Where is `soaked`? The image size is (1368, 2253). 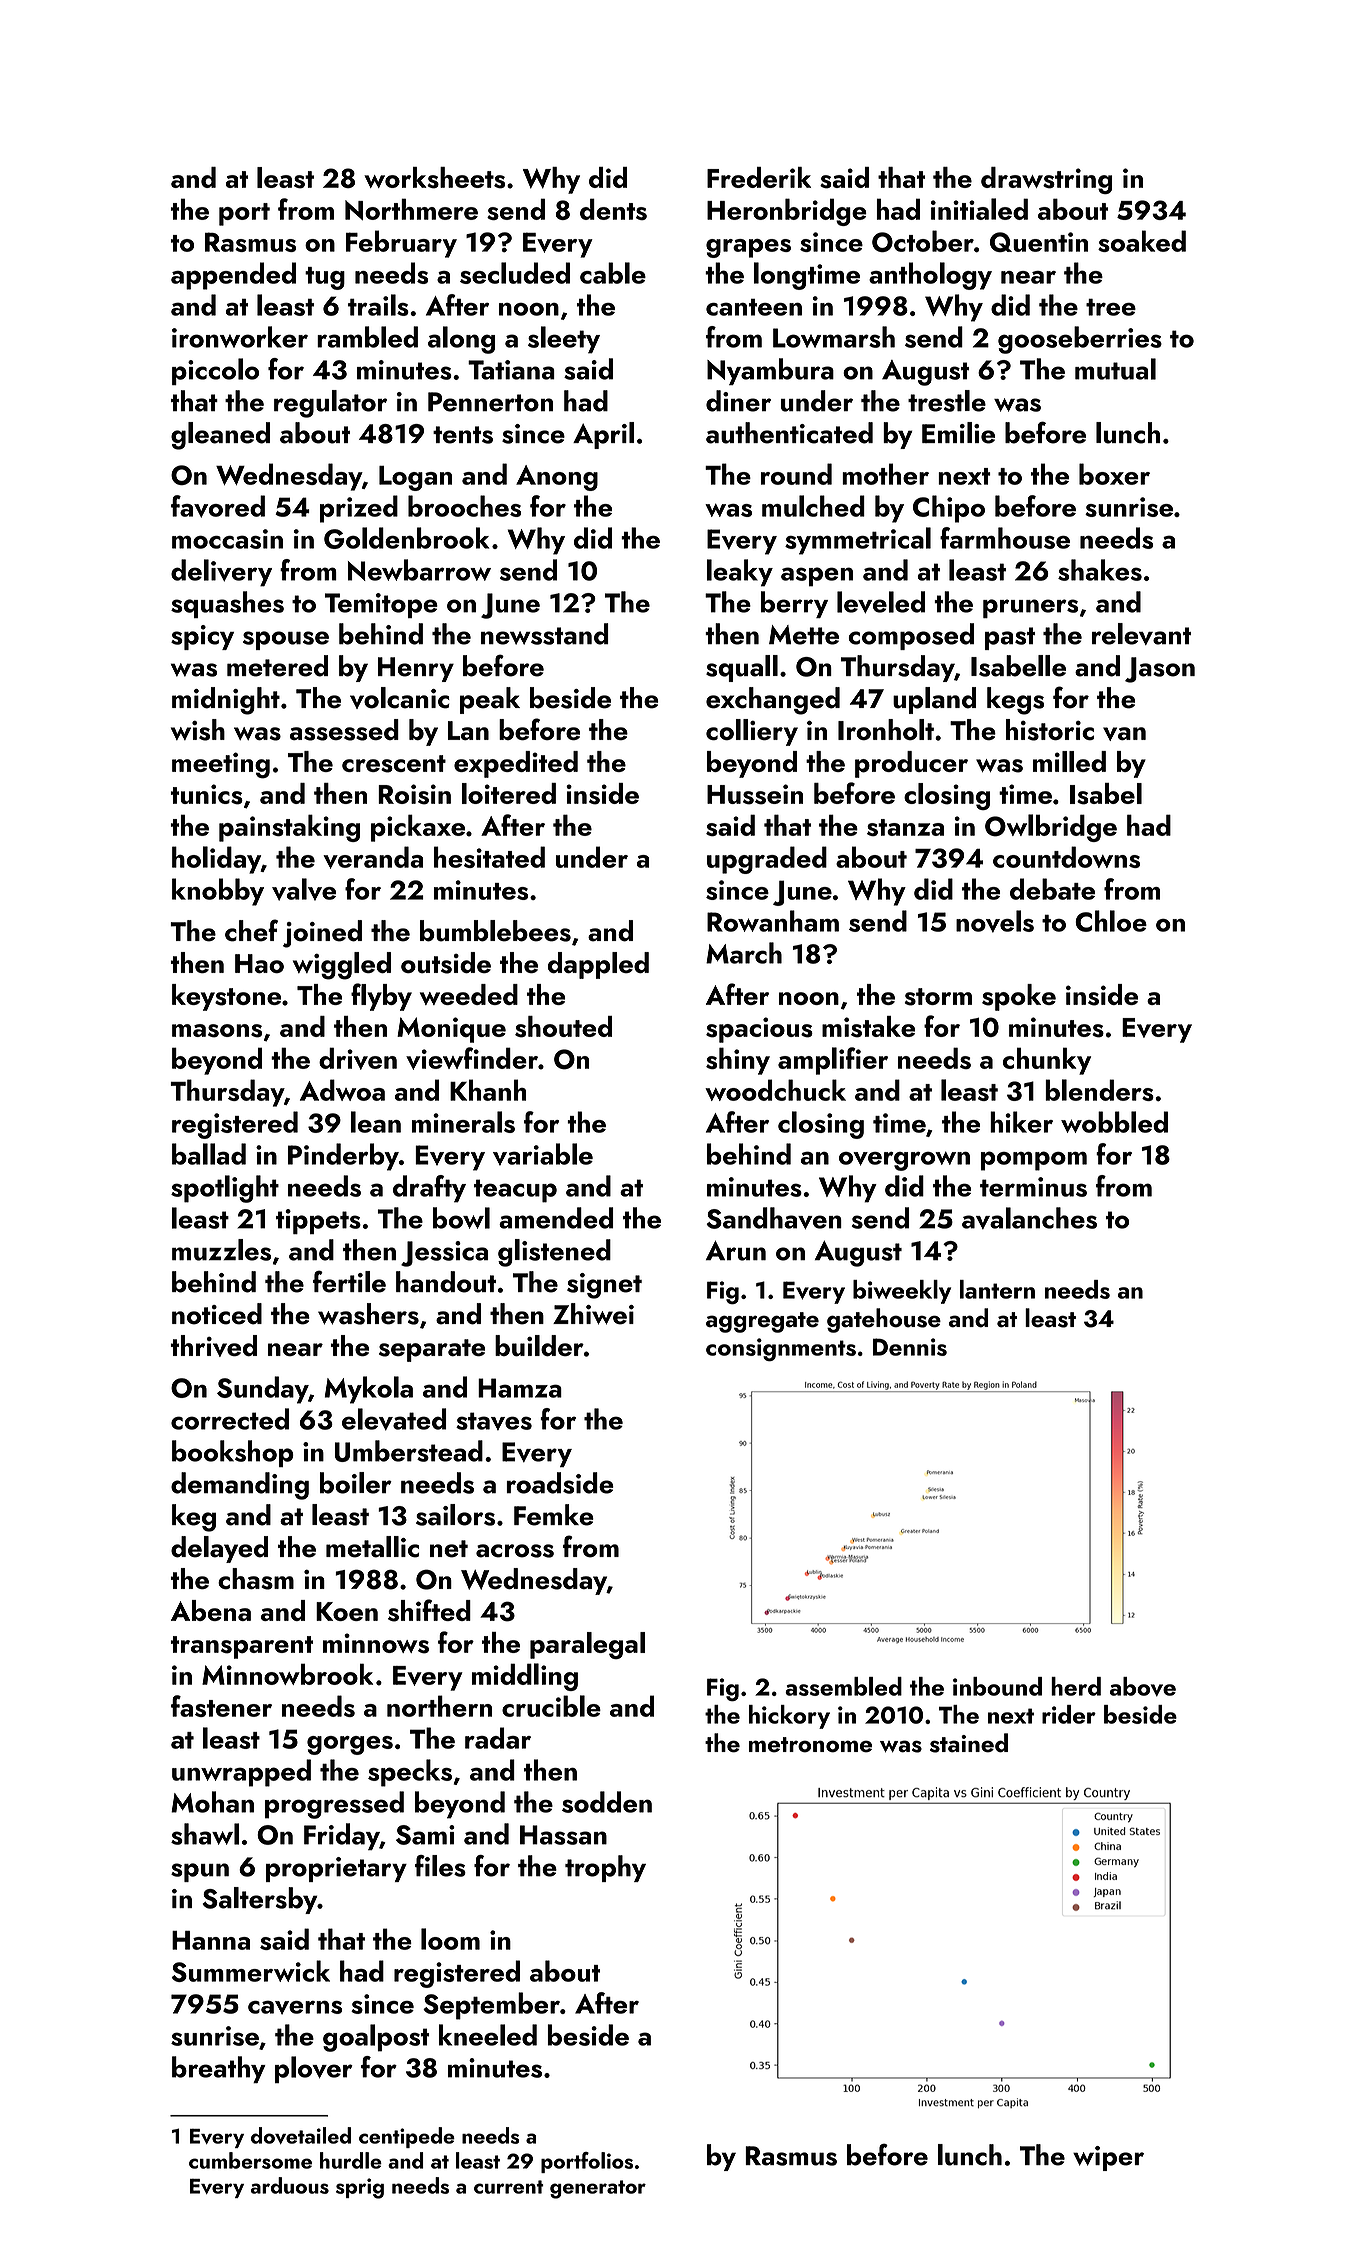 soaked is located at coordinates (1142, 241).
